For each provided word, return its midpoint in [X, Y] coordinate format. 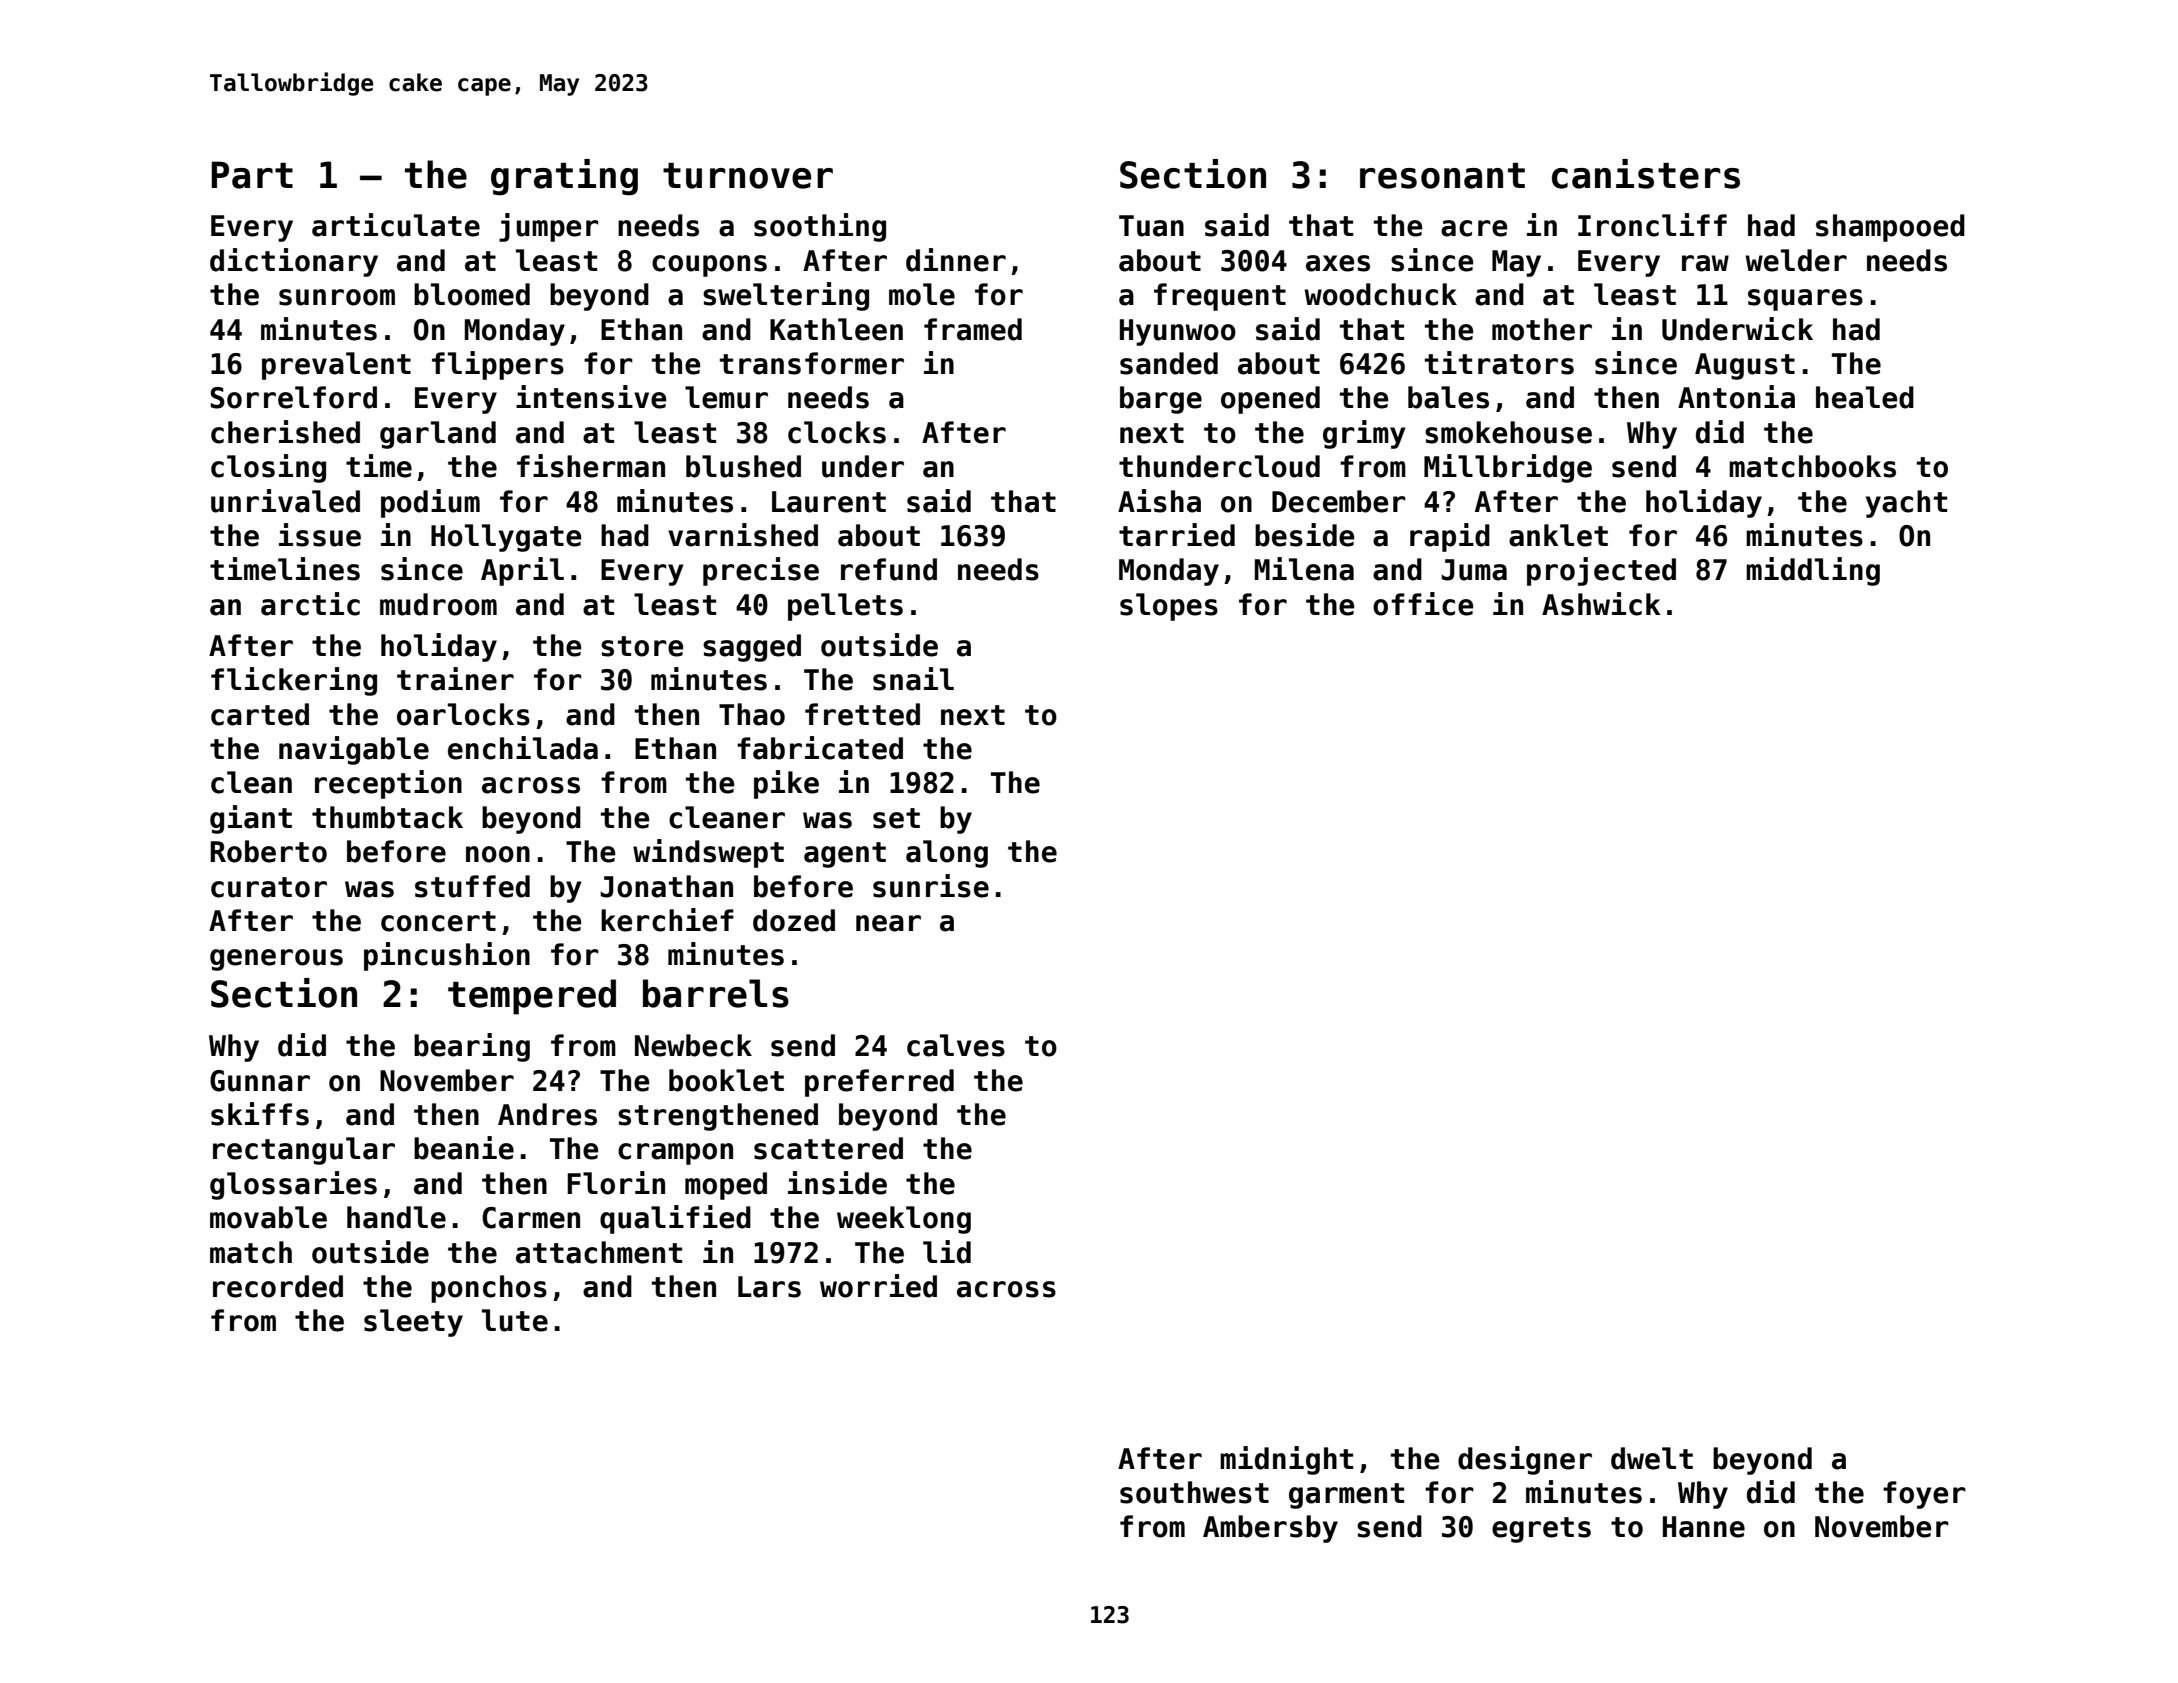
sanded [1169, 363]
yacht [1906, 504]
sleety [413, 1323]
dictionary [294, 262]
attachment [599, 1252]
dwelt [1652, 1458]
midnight [1286, 1460]
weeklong [904, 1220]
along [947, 854]
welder [1796, 260]
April [522, 571]
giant [251, 819]
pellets [845, 607]
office [1423, 604]
